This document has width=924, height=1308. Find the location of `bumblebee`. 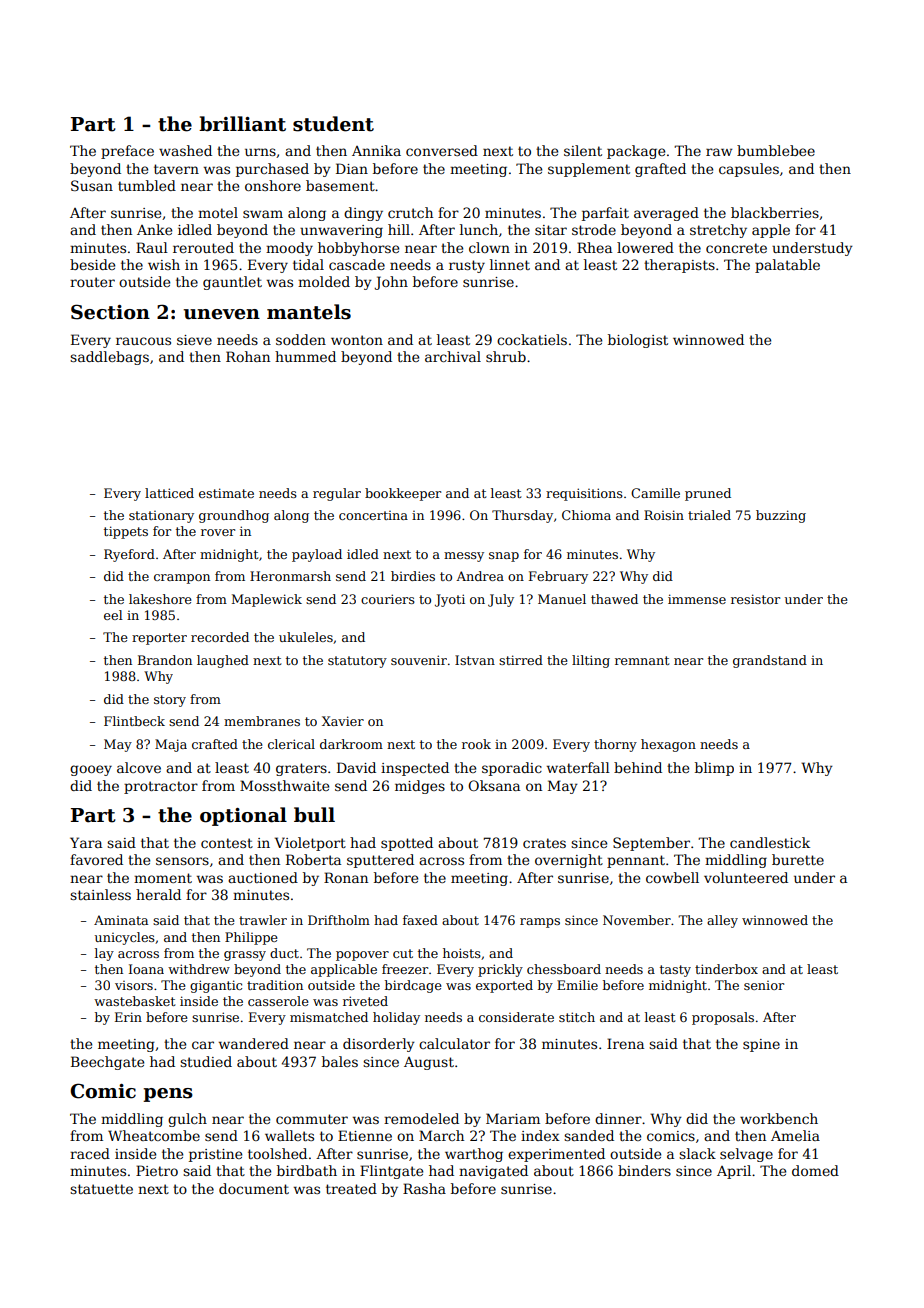

bumblebee is located at coordinates (776, 150).
